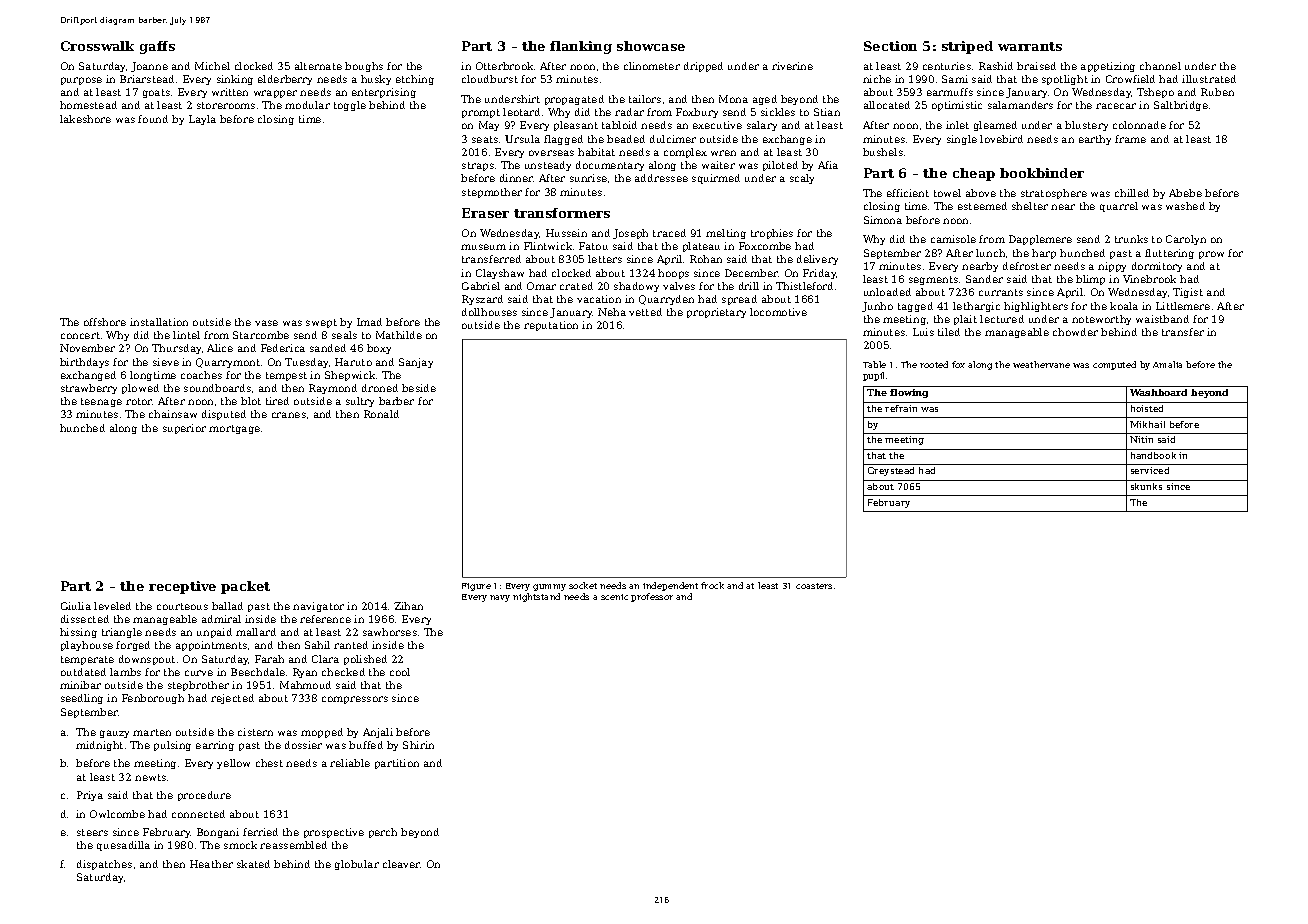  Describe the element at coordinates (814, 586) in the screenshot. I see `coasters` at that location.
